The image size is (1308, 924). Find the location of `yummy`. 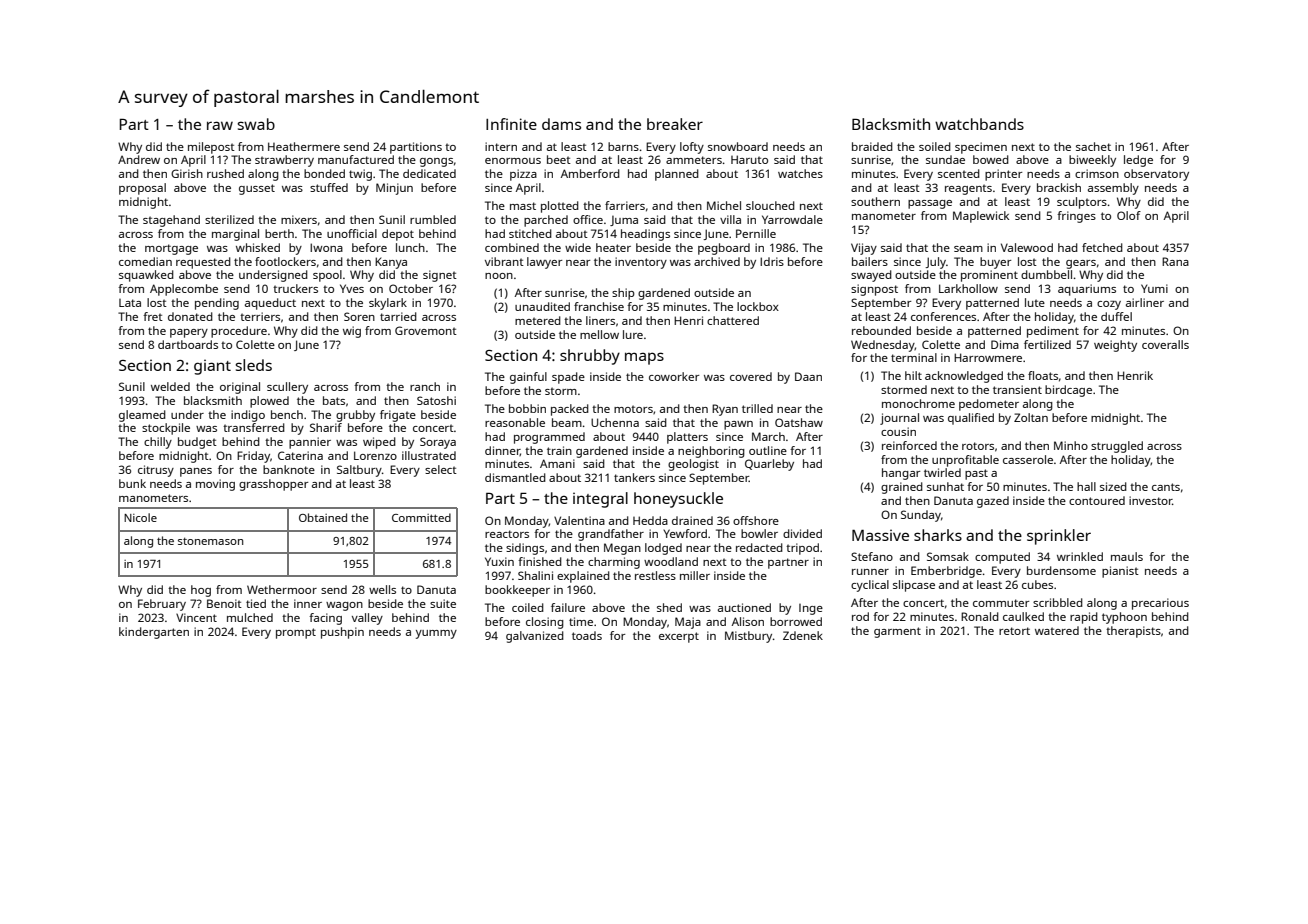

yummy is located at coordinates (436, 634).
